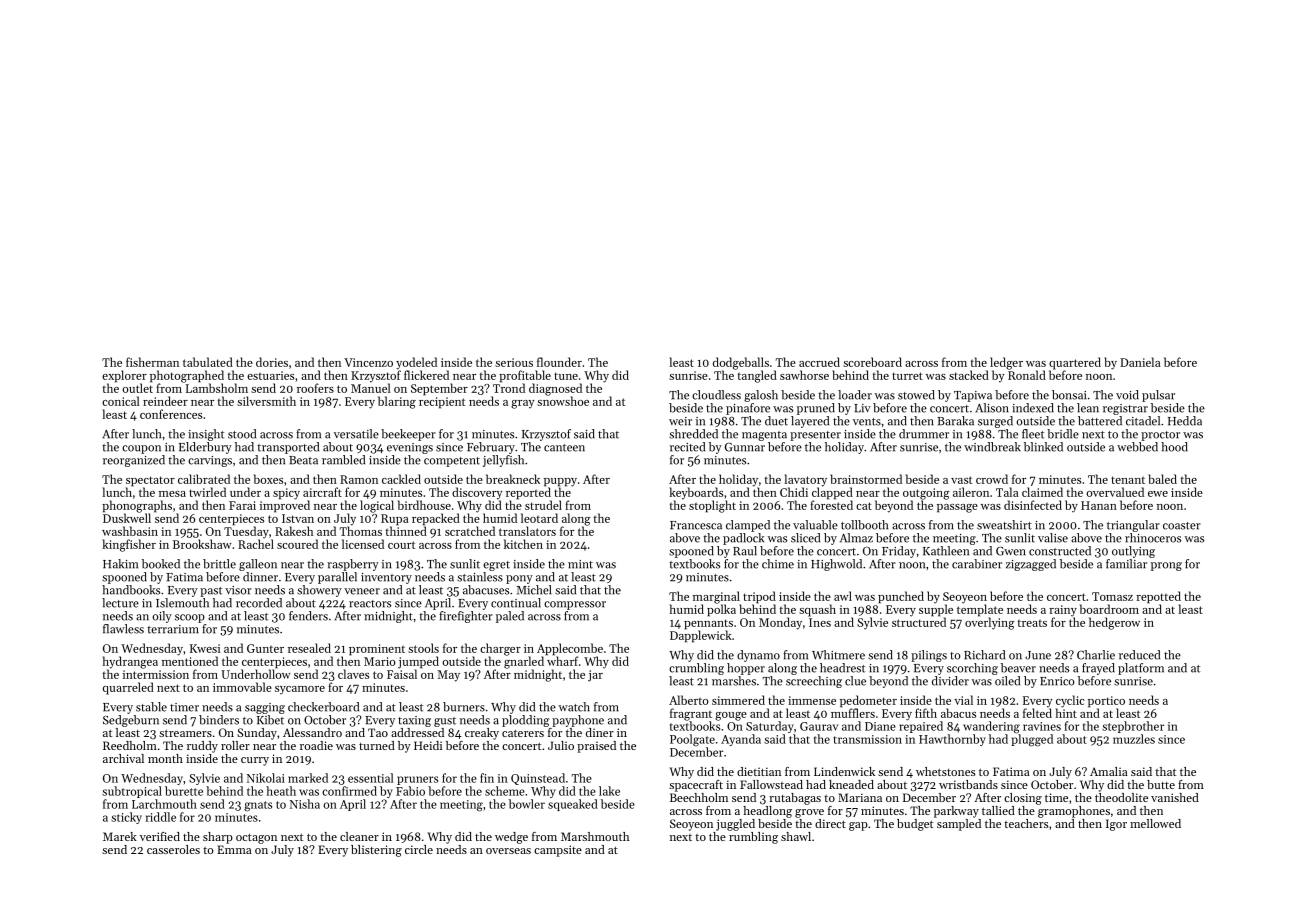 The width and height of the screenshot is (1308, 924). I want to click on Applecombe, so click(570, 649).
